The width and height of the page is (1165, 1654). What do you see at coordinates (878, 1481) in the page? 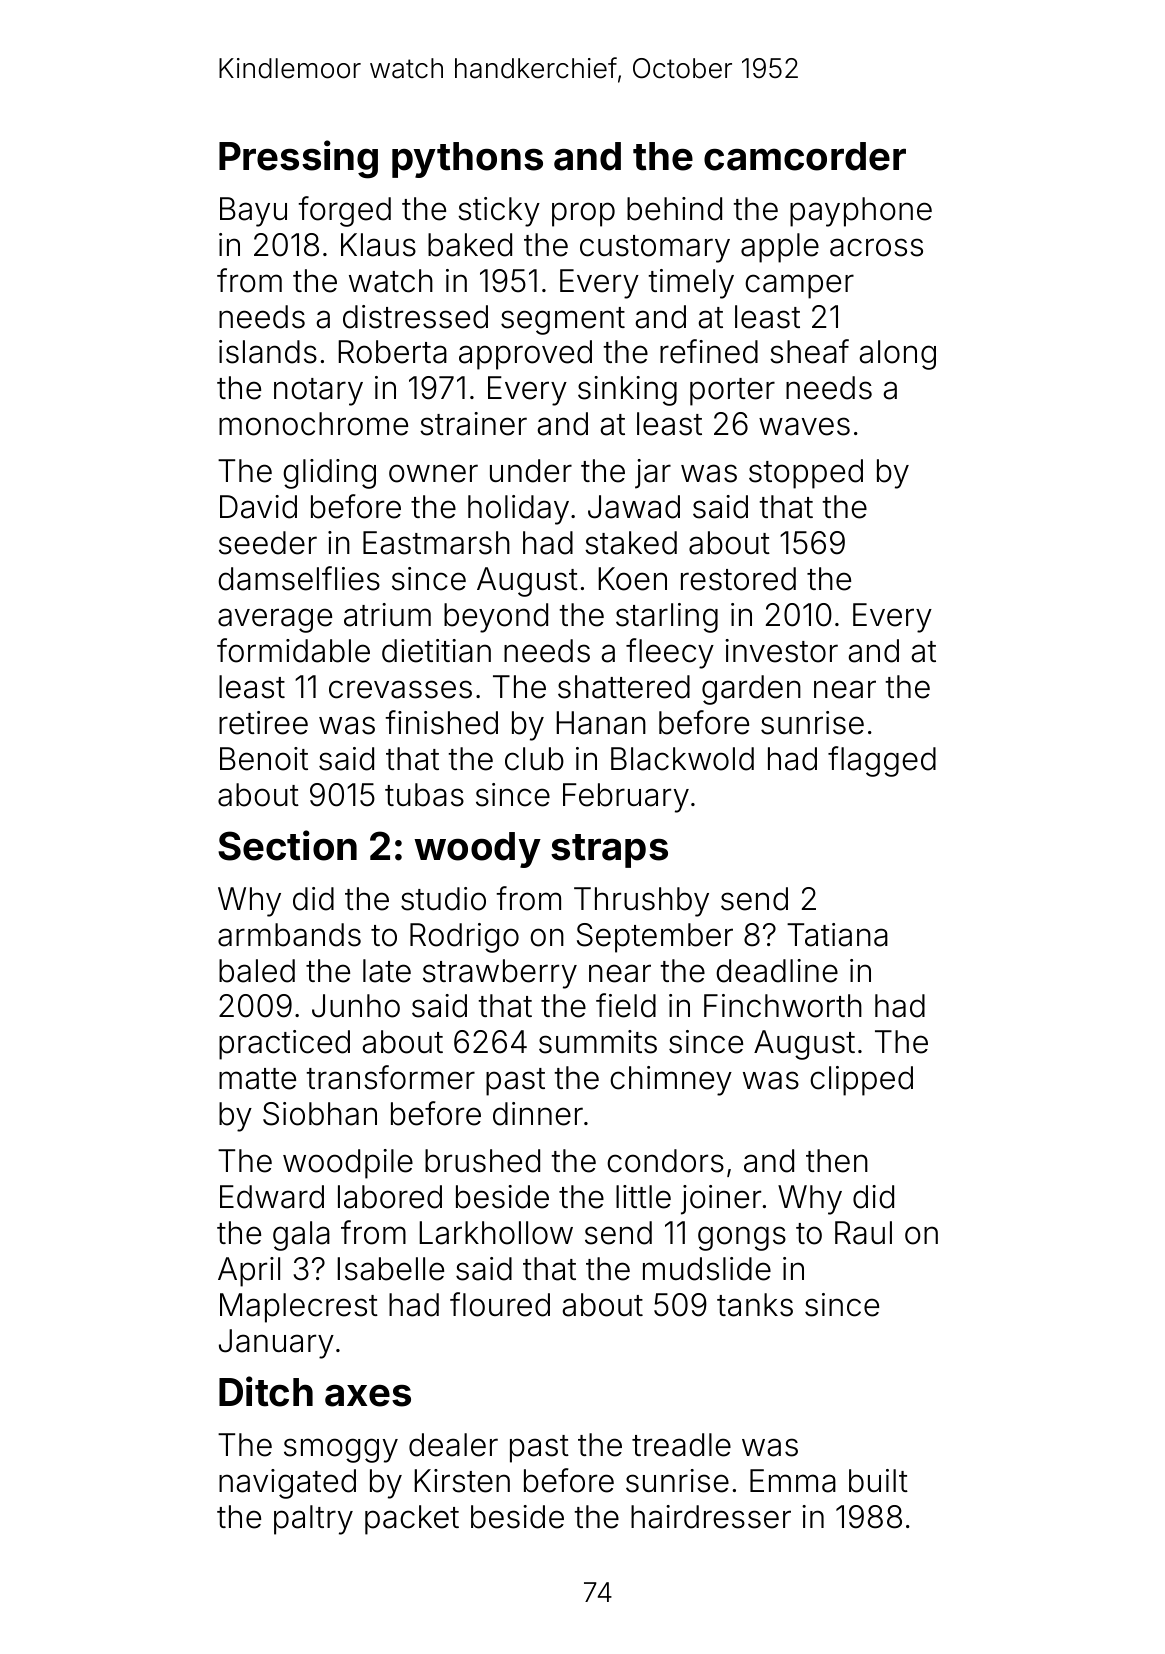
I see `built` at bounding box center [878, 1481].
